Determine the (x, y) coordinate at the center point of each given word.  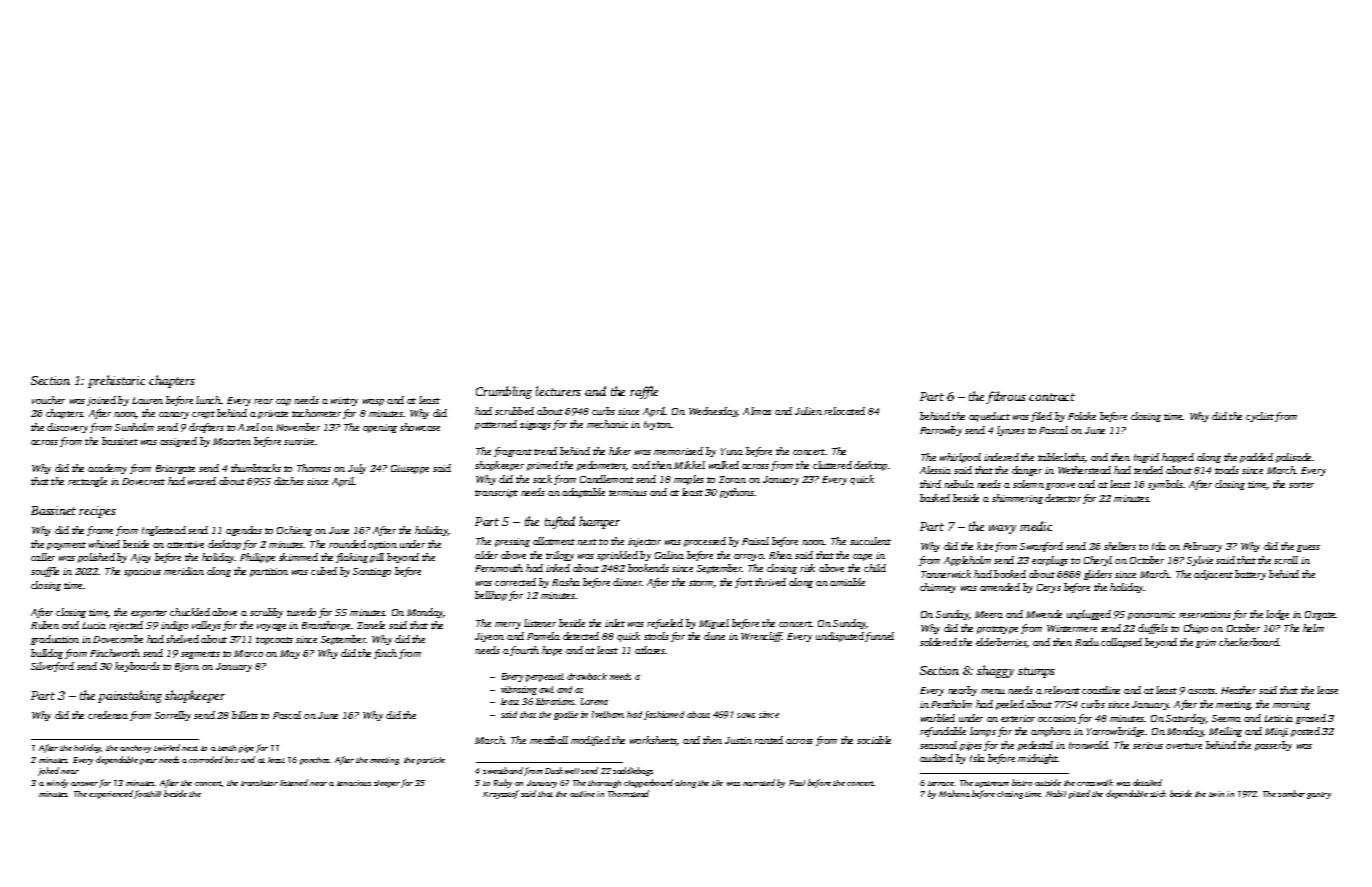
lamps (983, 732)
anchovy (135, 749)
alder (486, 555)
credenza (108, 715)
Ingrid (1146, 458)
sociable (874, 740)
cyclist (1260, 417)
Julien (808, 411)
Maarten (232, 441)
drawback (587, 676)
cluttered (832, 465)
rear (263, 401)
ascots (1201, 691)
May (290, 654)
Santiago (372, 572)
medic (1036, 526)
